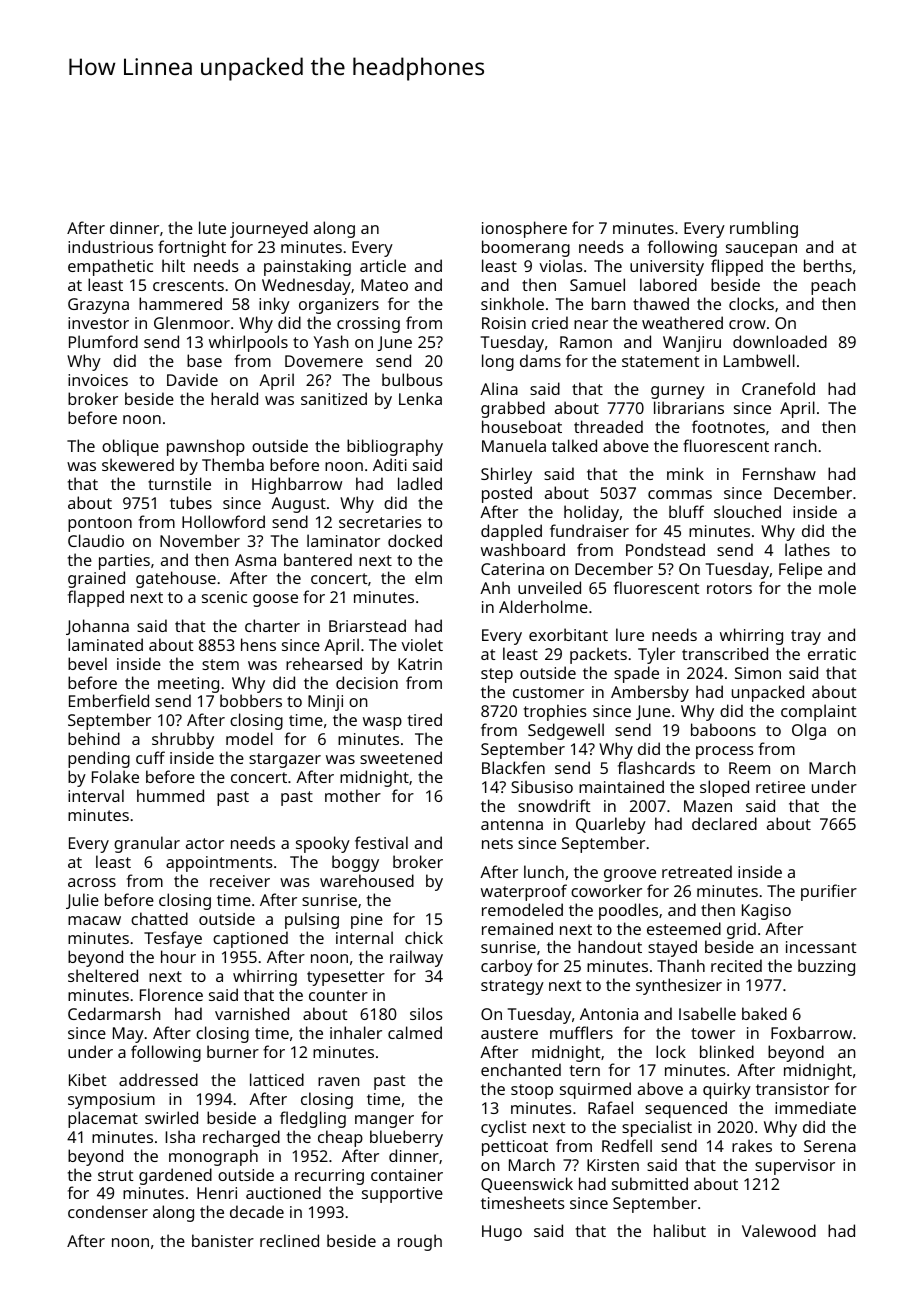 The width and height of the screenshot is (924, 1308). What do you see at coordinates (108, 1211) in the screenshot?
I see `condenser` at bounding box center [108, 1211].
